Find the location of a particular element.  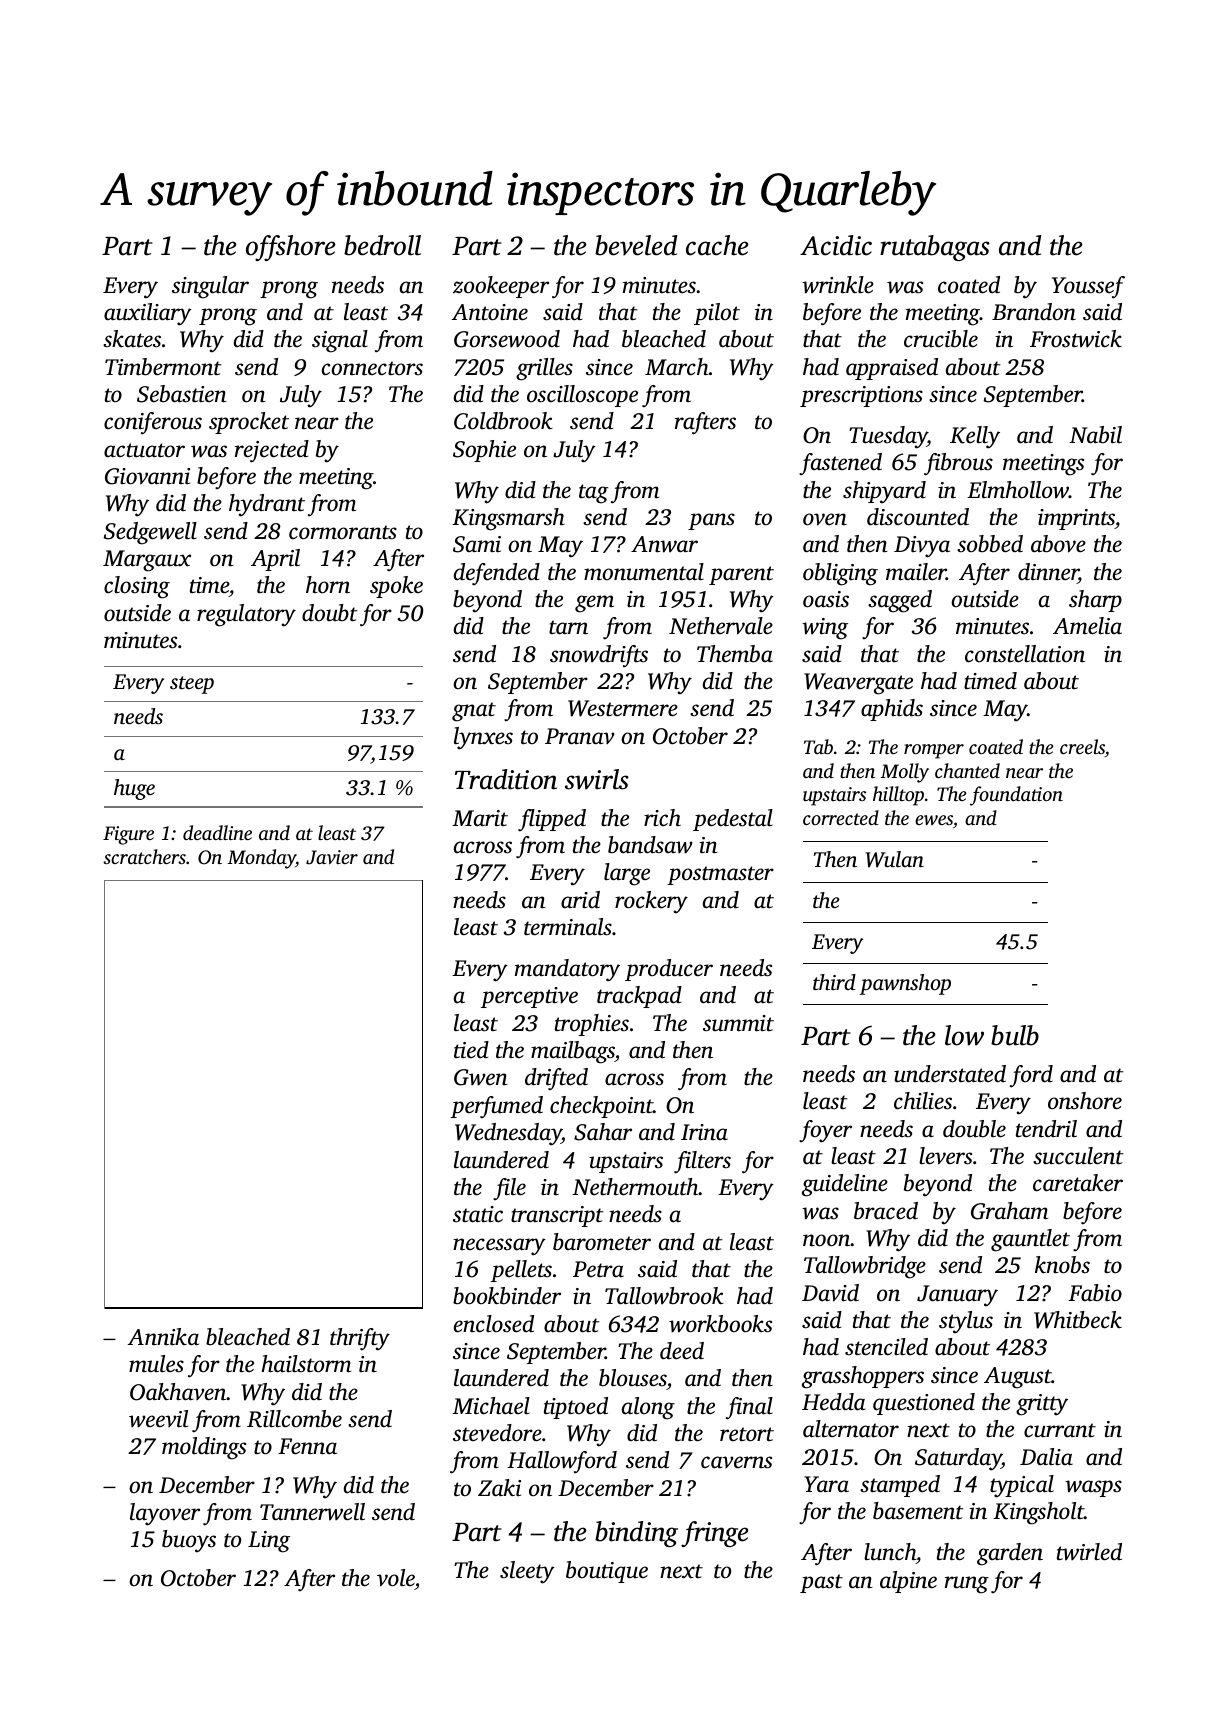

cormorants is located at coordinates (343, 532).
